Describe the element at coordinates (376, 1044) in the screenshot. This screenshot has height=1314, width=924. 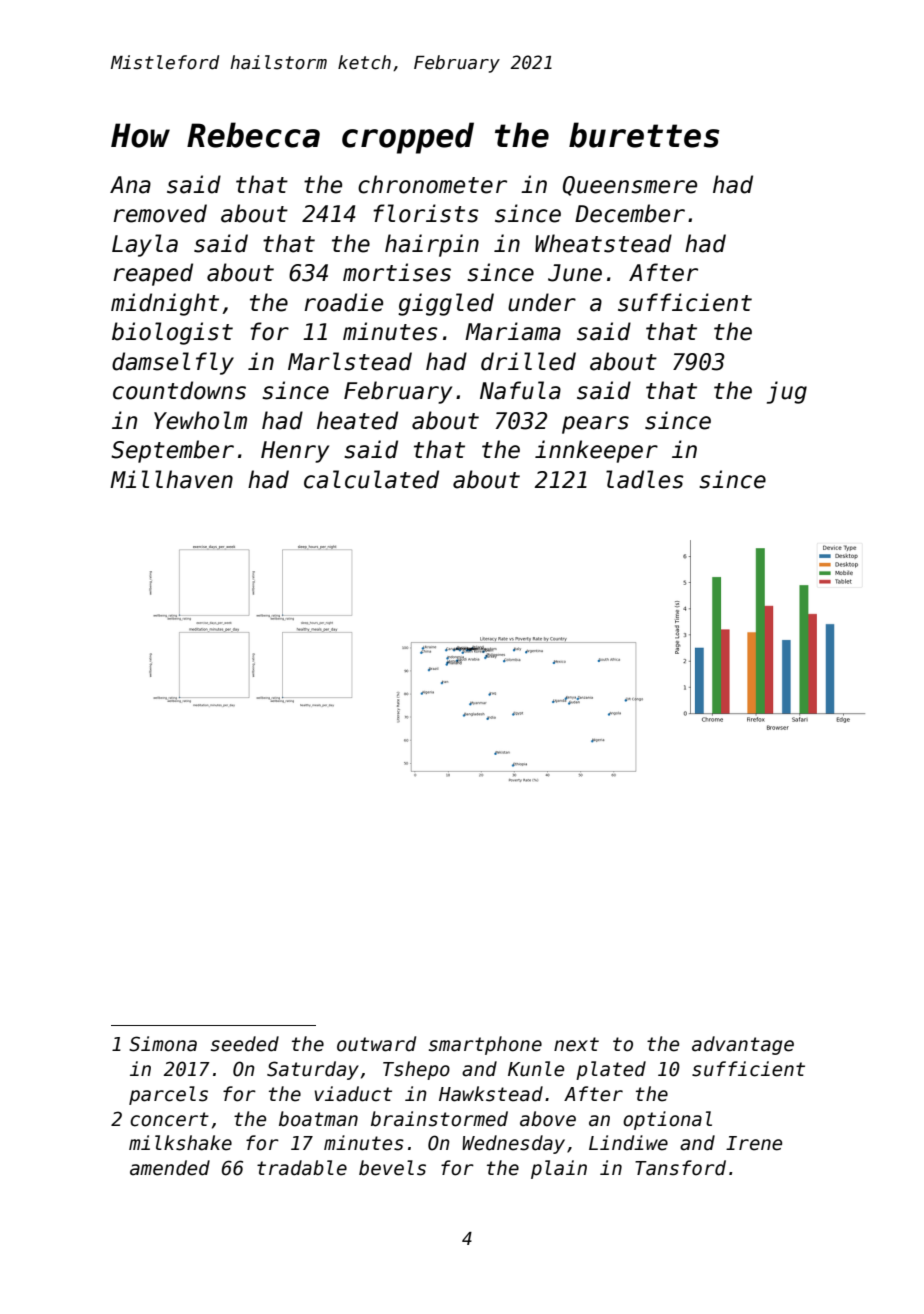
I see `outward` at that location.
